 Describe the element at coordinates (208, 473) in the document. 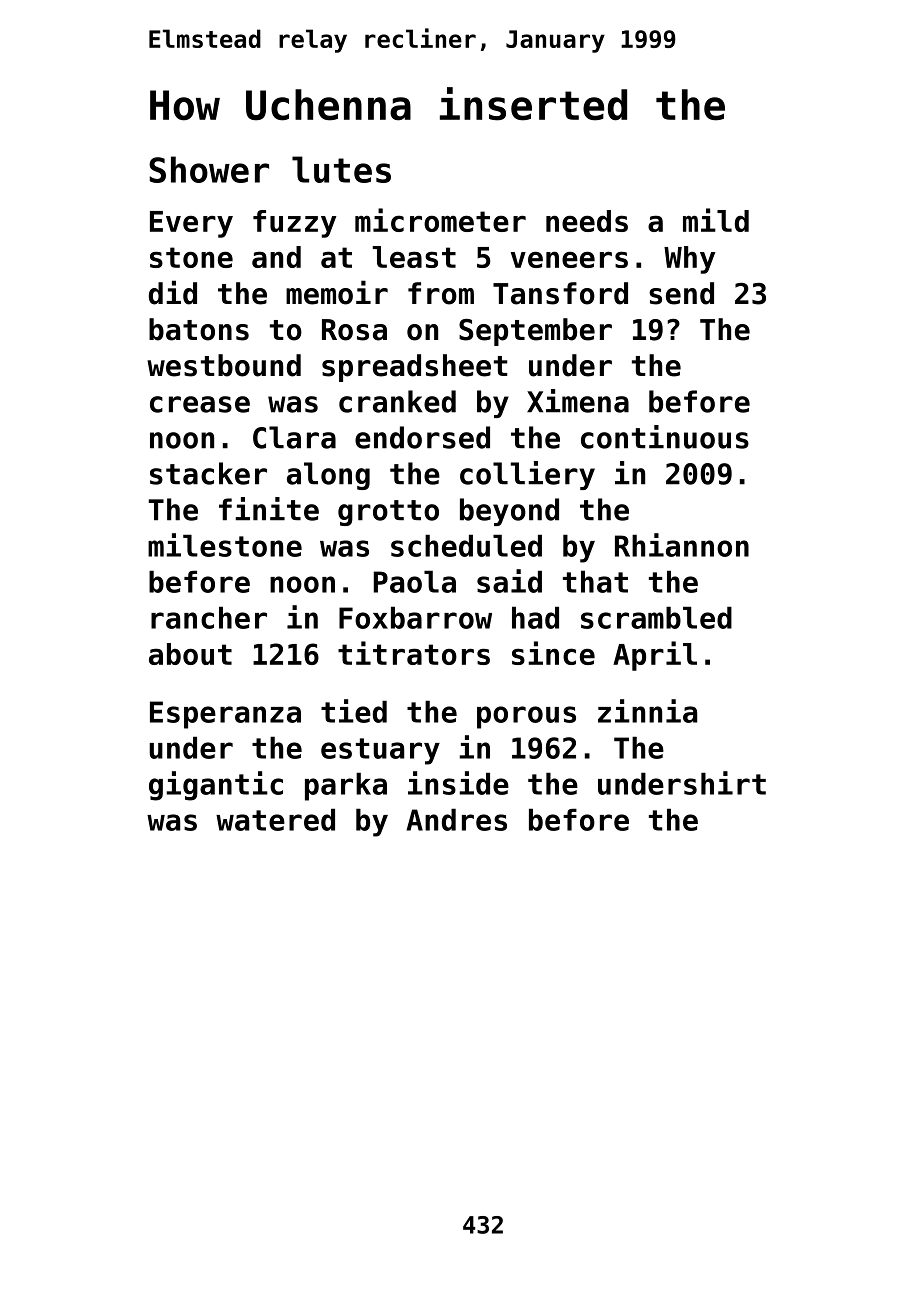

I see `stacker` at that location.
